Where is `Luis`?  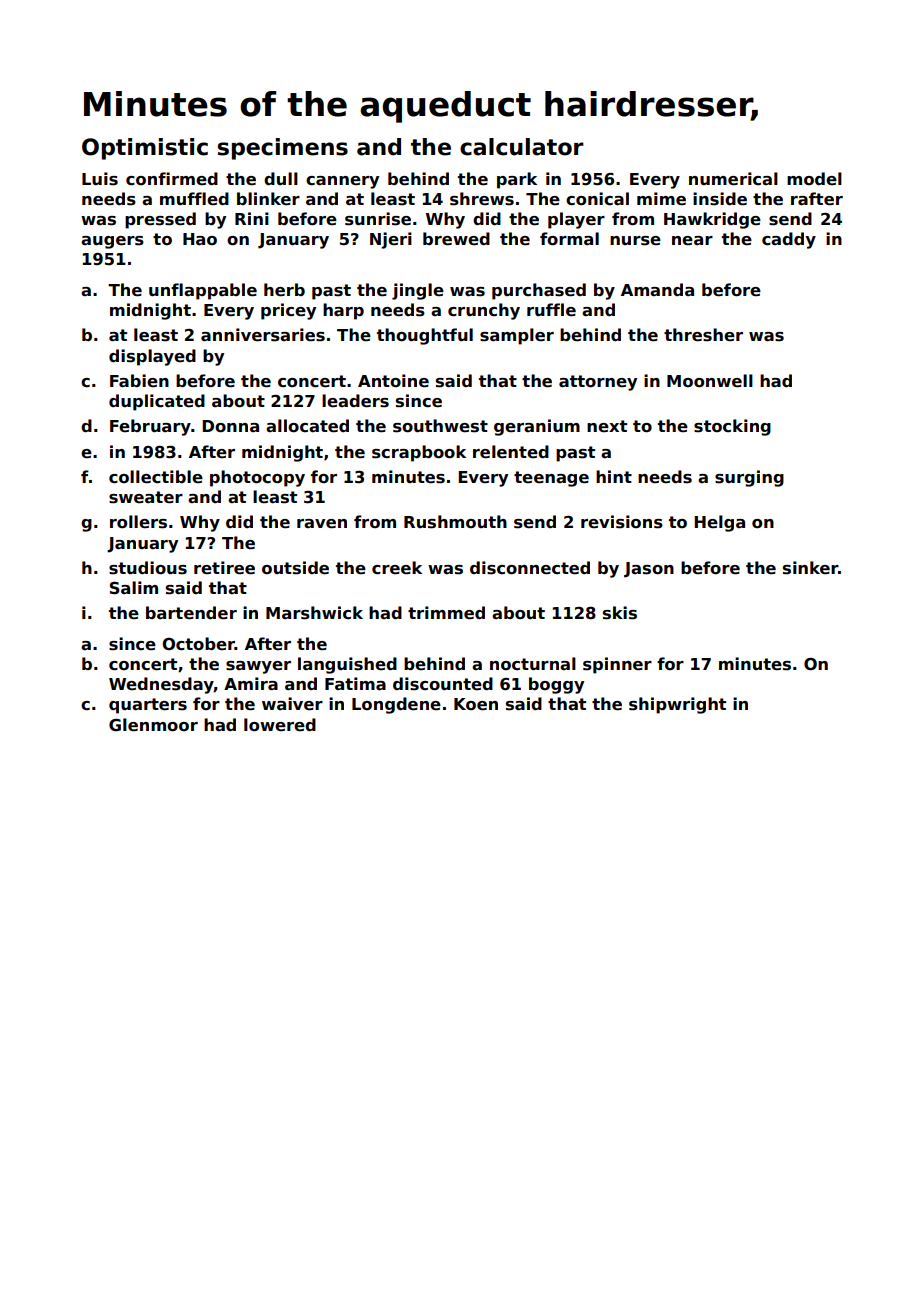
Luis is located at coordinates (100, 179).
